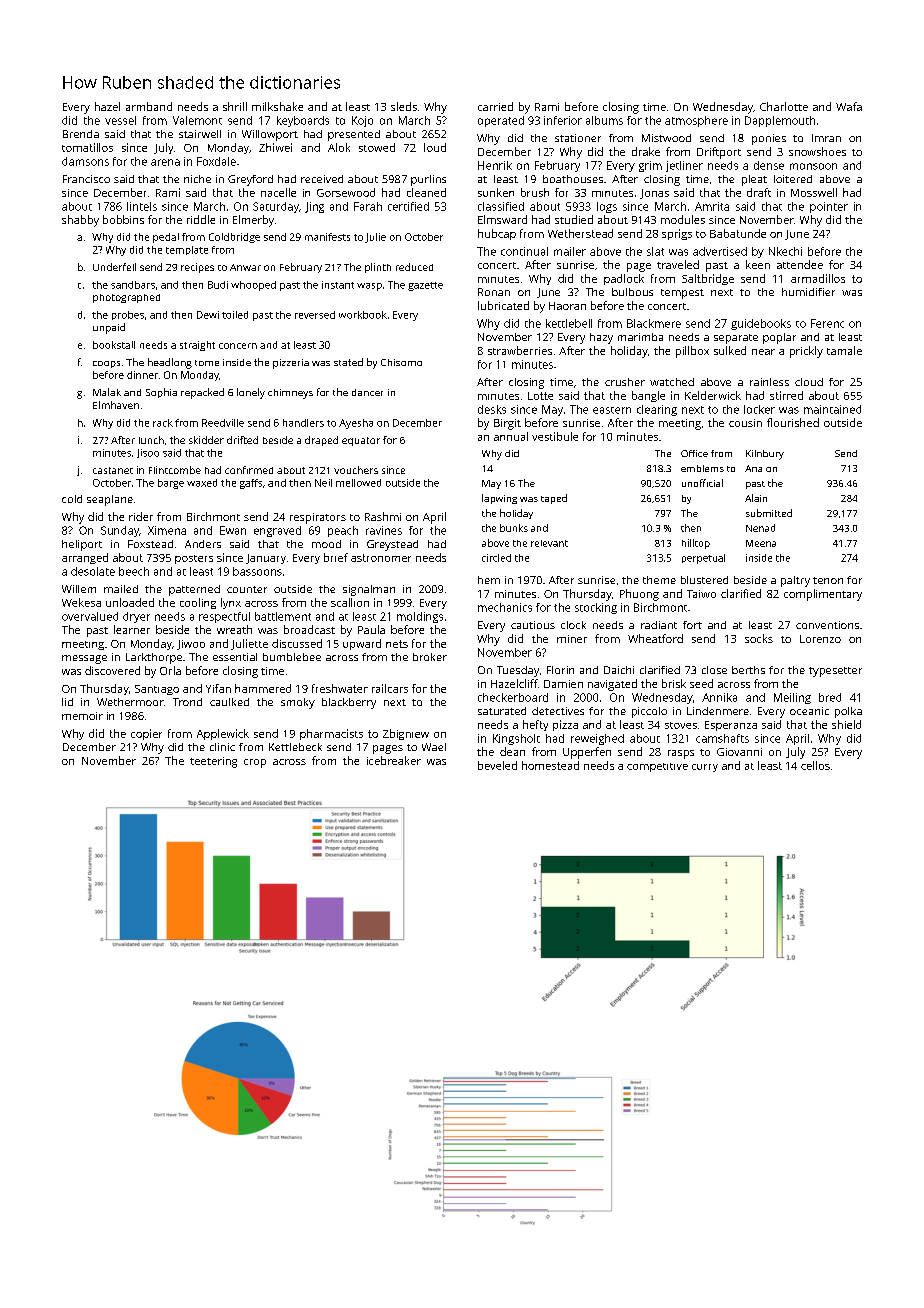 Image resolution: width=924 pixels, height=1308 pixels. I want to click on Kojo, so click(362, 121).
